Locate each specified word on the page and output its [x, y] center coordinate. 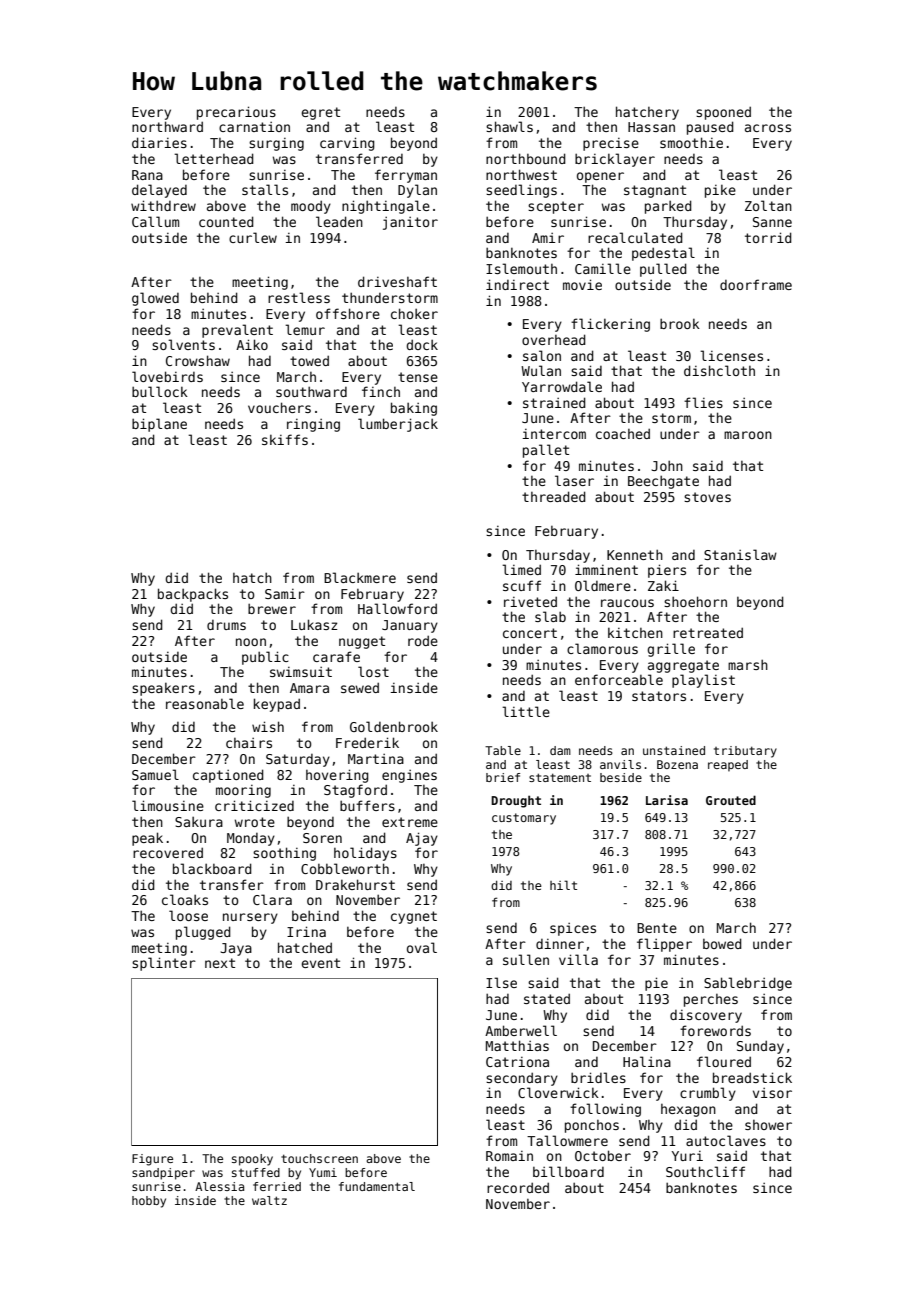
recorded [518, 1187]
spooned [723, 113]
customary [524, 819]
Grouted [731, 800]
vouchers [279, 407]
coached [623, 433]
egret [320, 113]
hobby [149, 1202]
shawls [509, 126]
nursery [250, 918]
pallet [546, 451]
